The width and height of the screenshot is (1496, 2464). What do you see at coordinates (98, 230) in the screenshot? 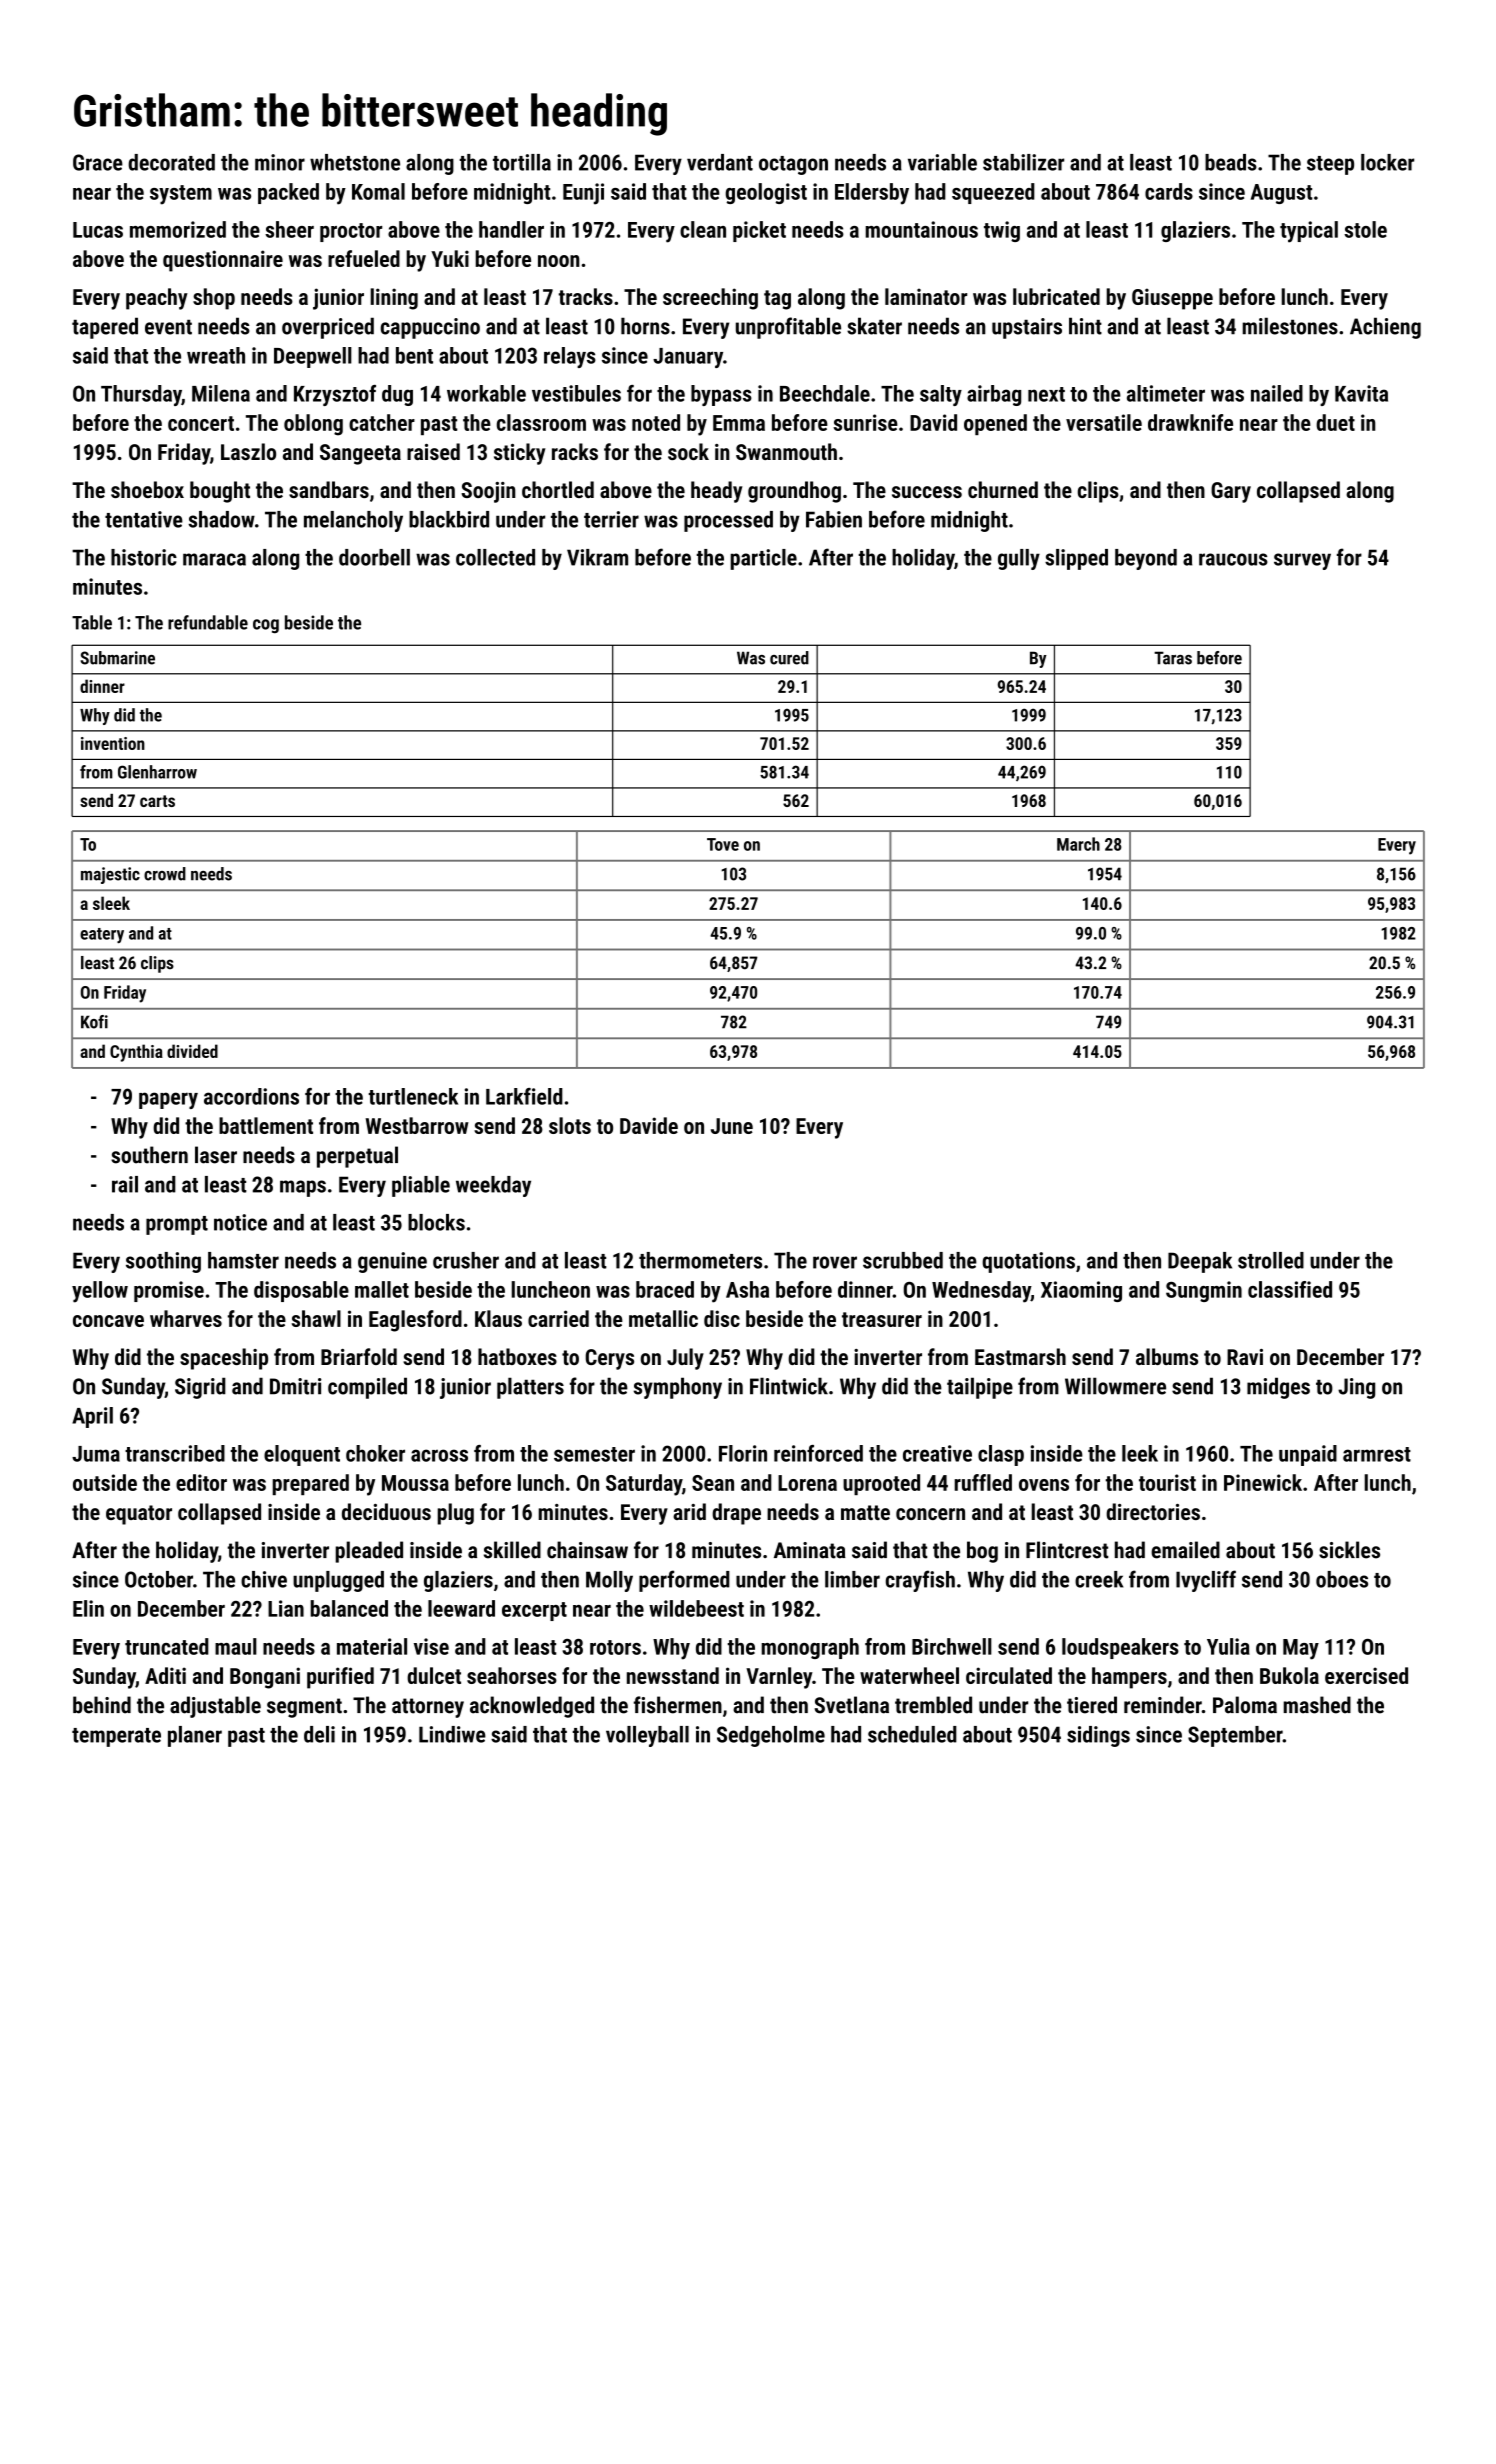
I see `Lucas` at bounding box center [98, 230].
